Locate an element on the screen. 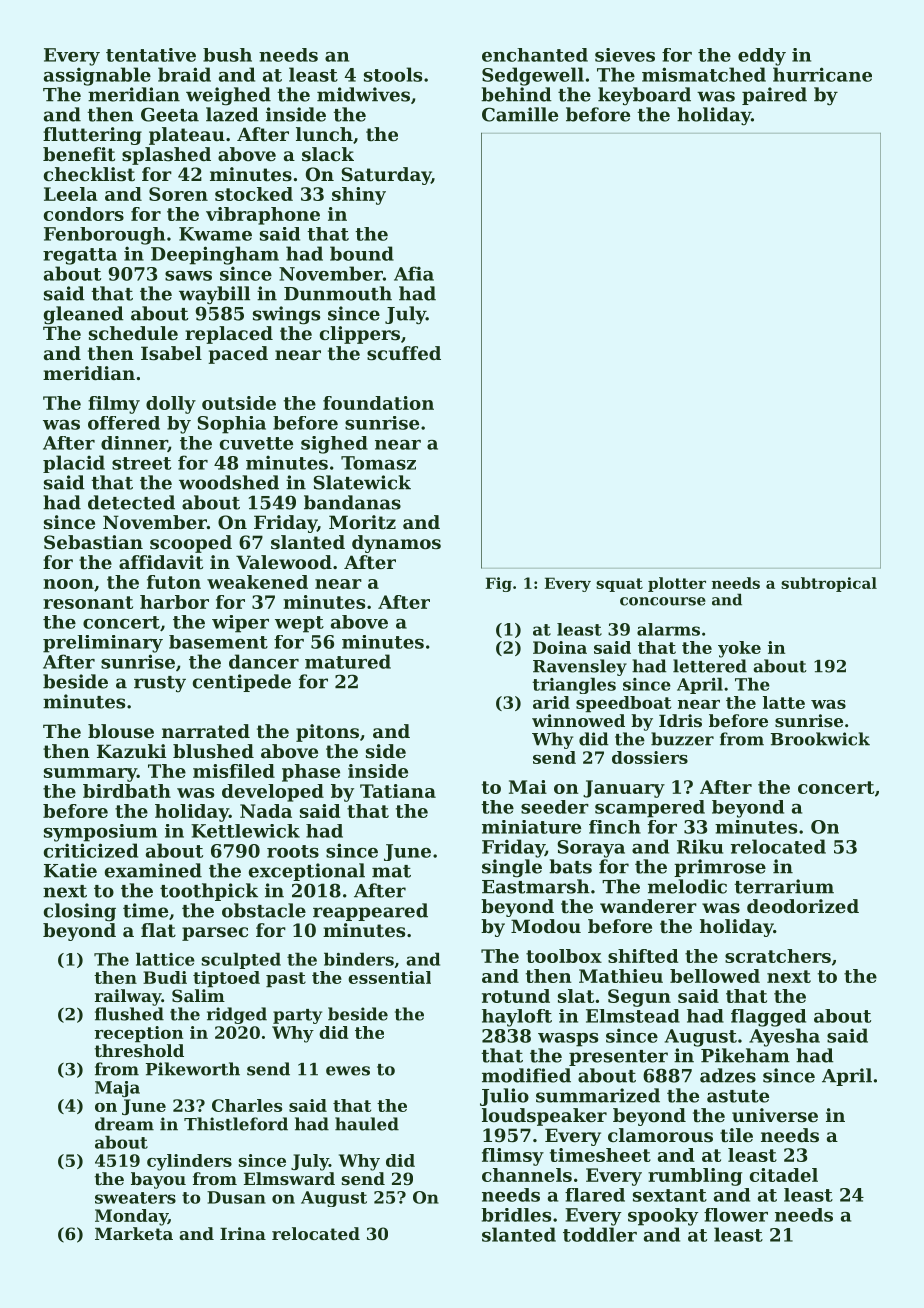 This screenshot has width=924, height=1308. hauled is located at coordinates (367, 1124).
